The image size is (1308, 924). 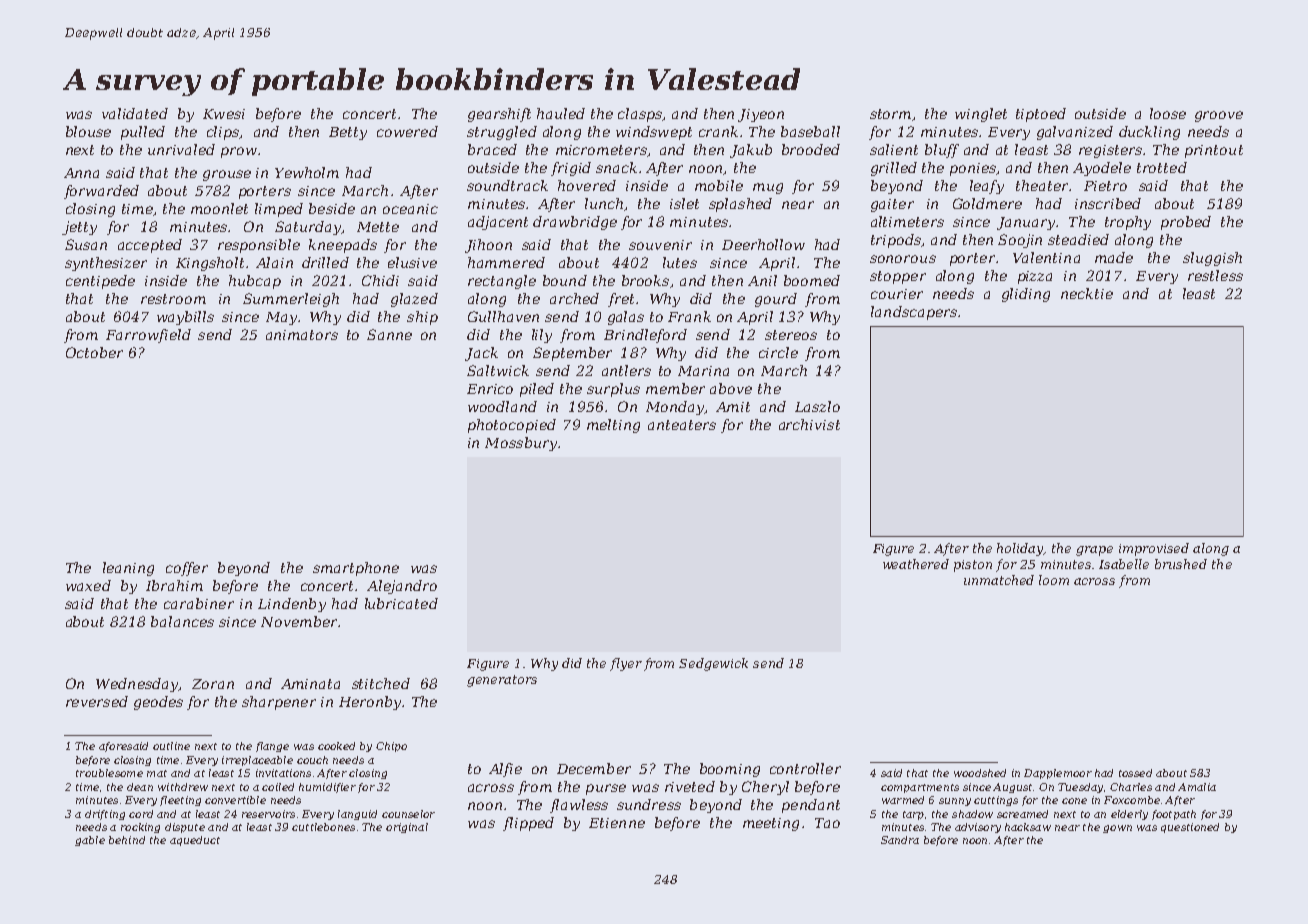 I want to click on humidifier, so click(x=327, y=788).
